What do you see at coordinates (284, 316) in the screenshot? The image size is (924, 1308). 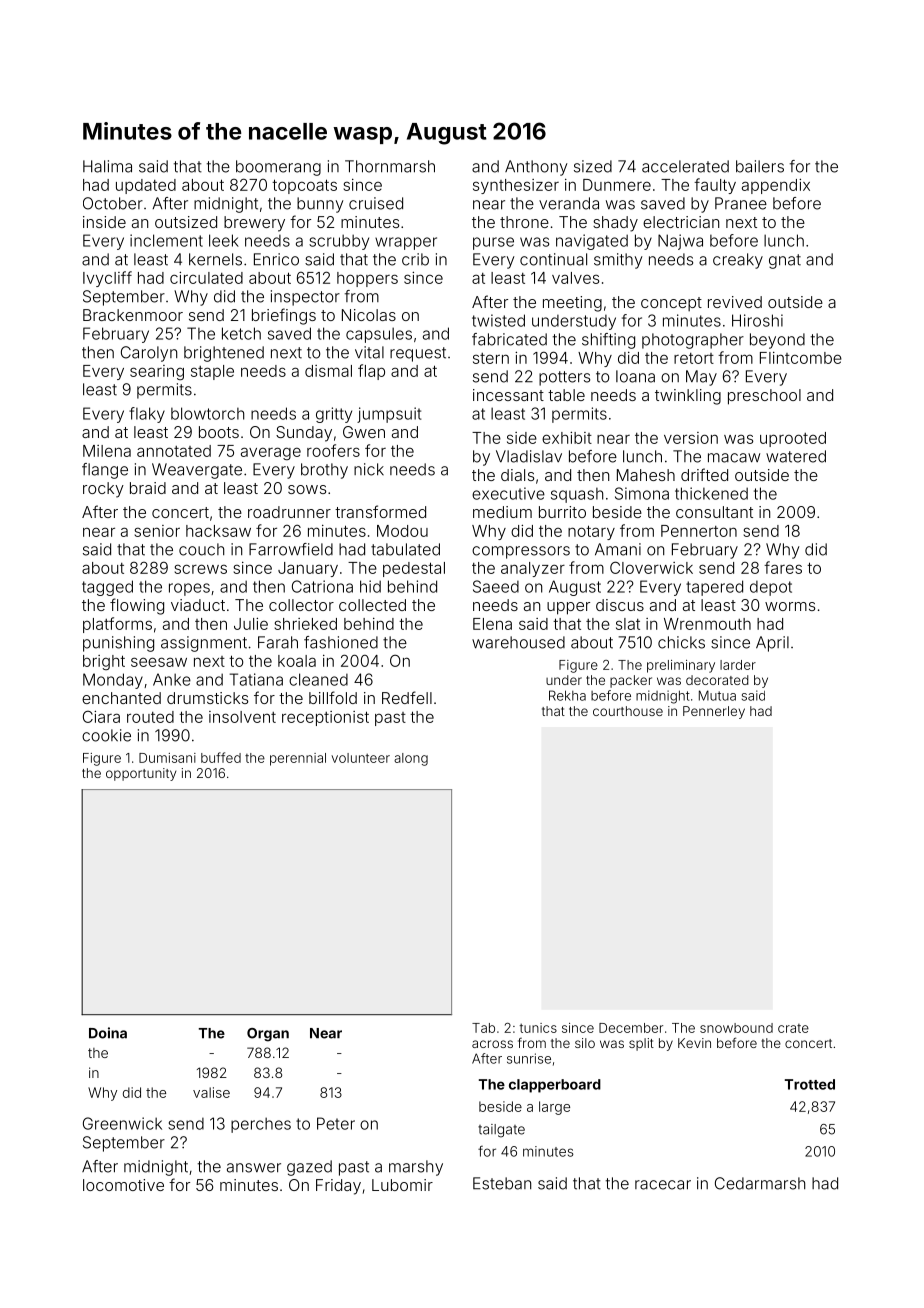 I see `briefings` at bounding box center [284, 316].
